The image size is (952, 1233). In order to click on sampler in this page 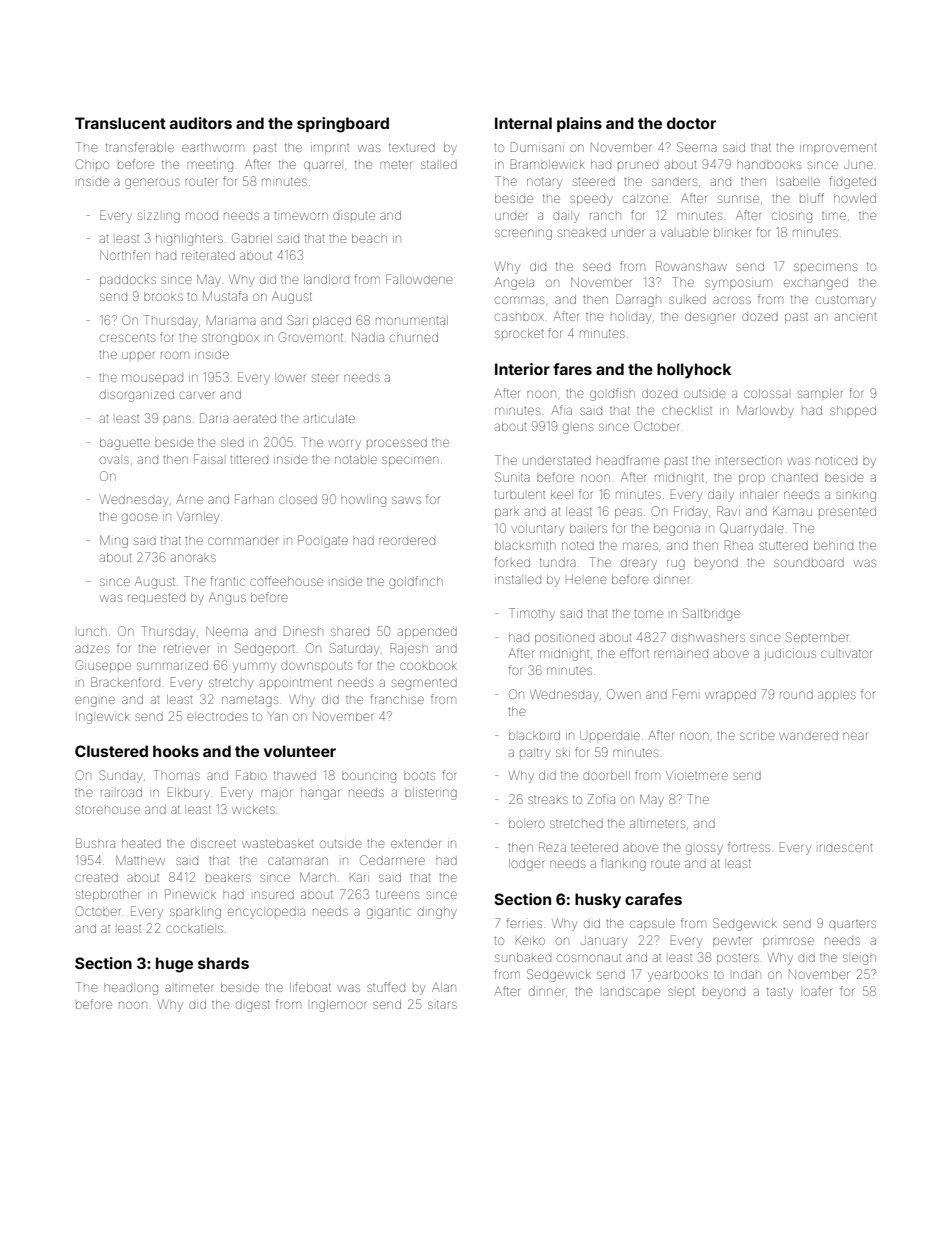, I will do `click(820, 393)`.
